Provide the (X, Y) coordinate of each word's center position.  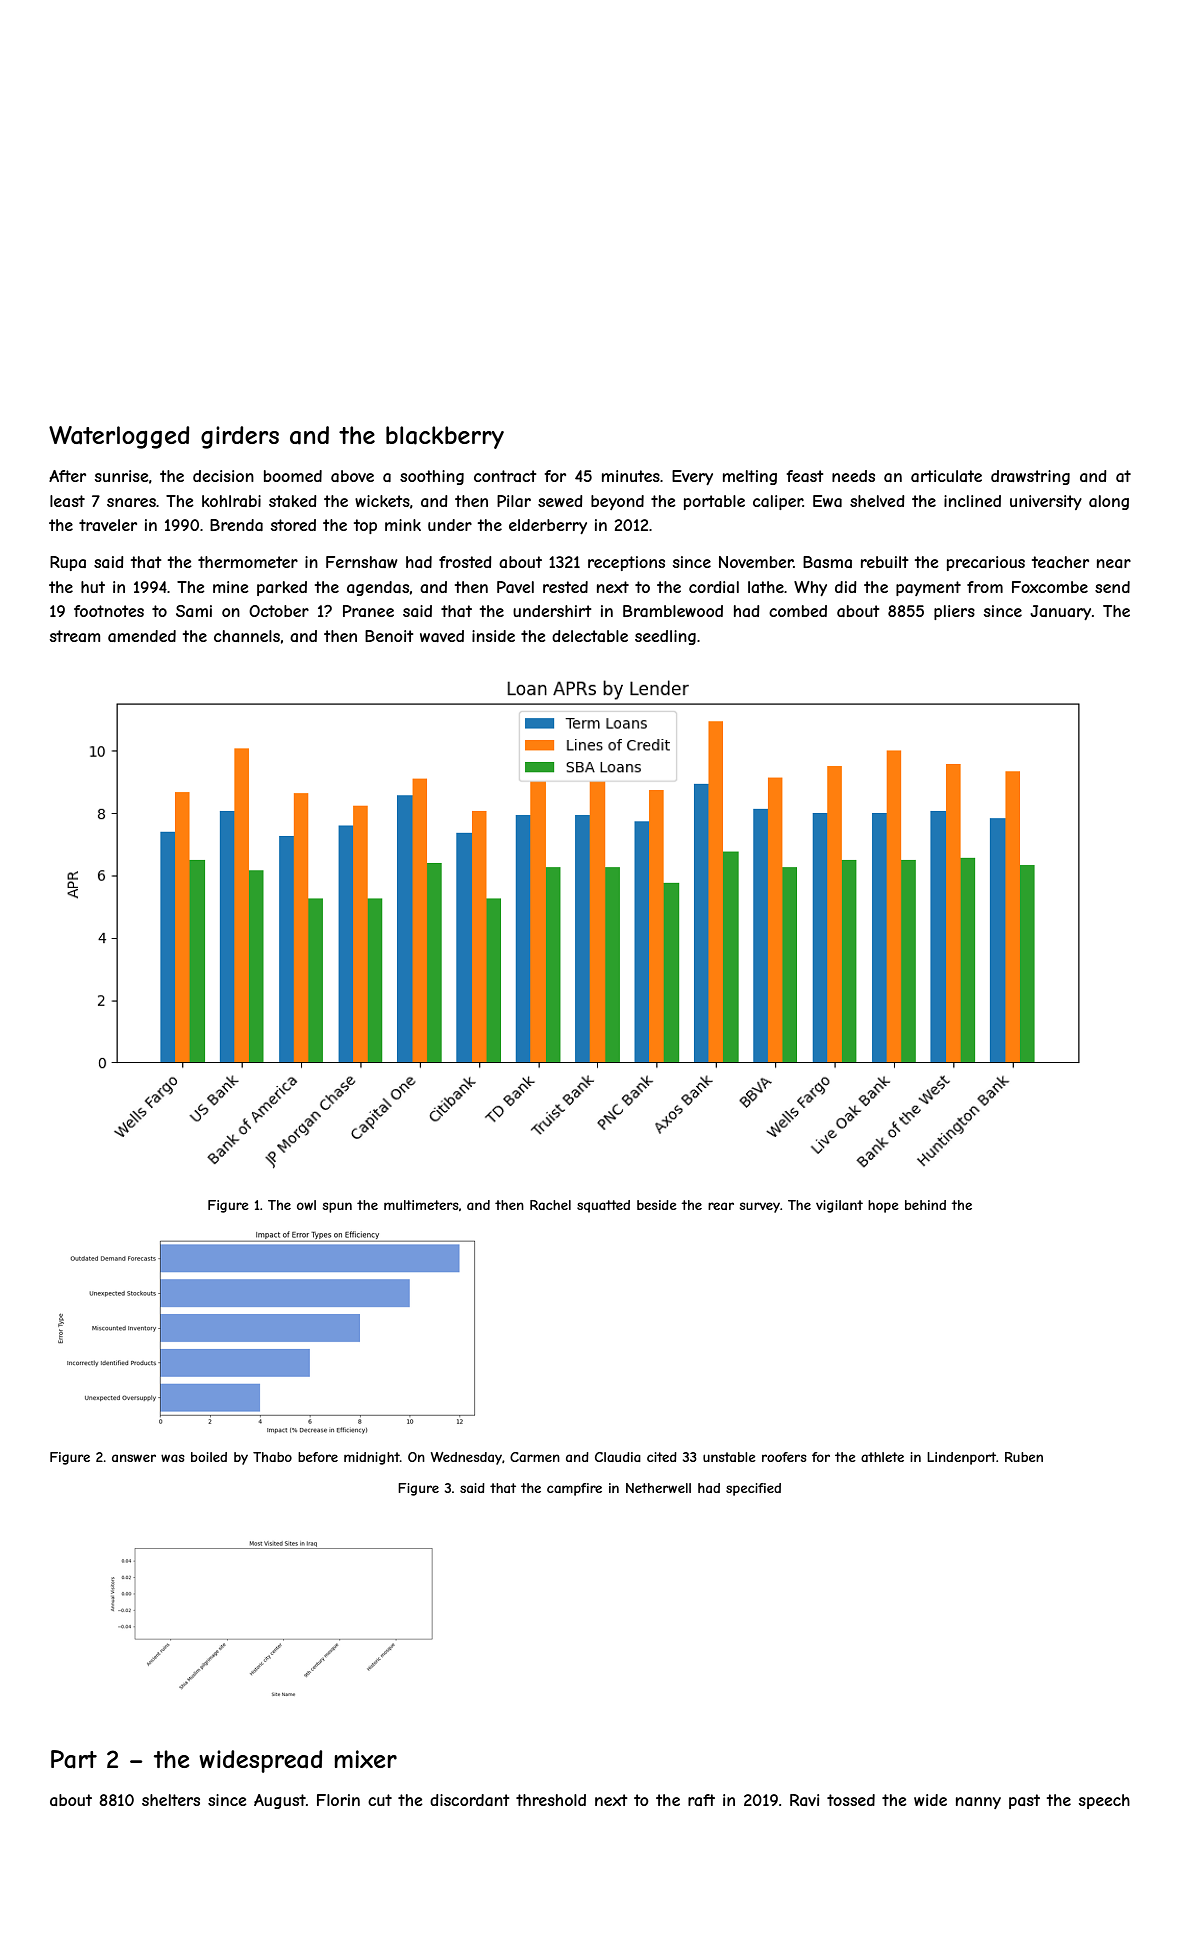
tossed (851, 1800)
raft (701, 1800)
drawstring (1030, 477)
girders (240, 437)
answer (134, 1458)
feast (805, 476)
